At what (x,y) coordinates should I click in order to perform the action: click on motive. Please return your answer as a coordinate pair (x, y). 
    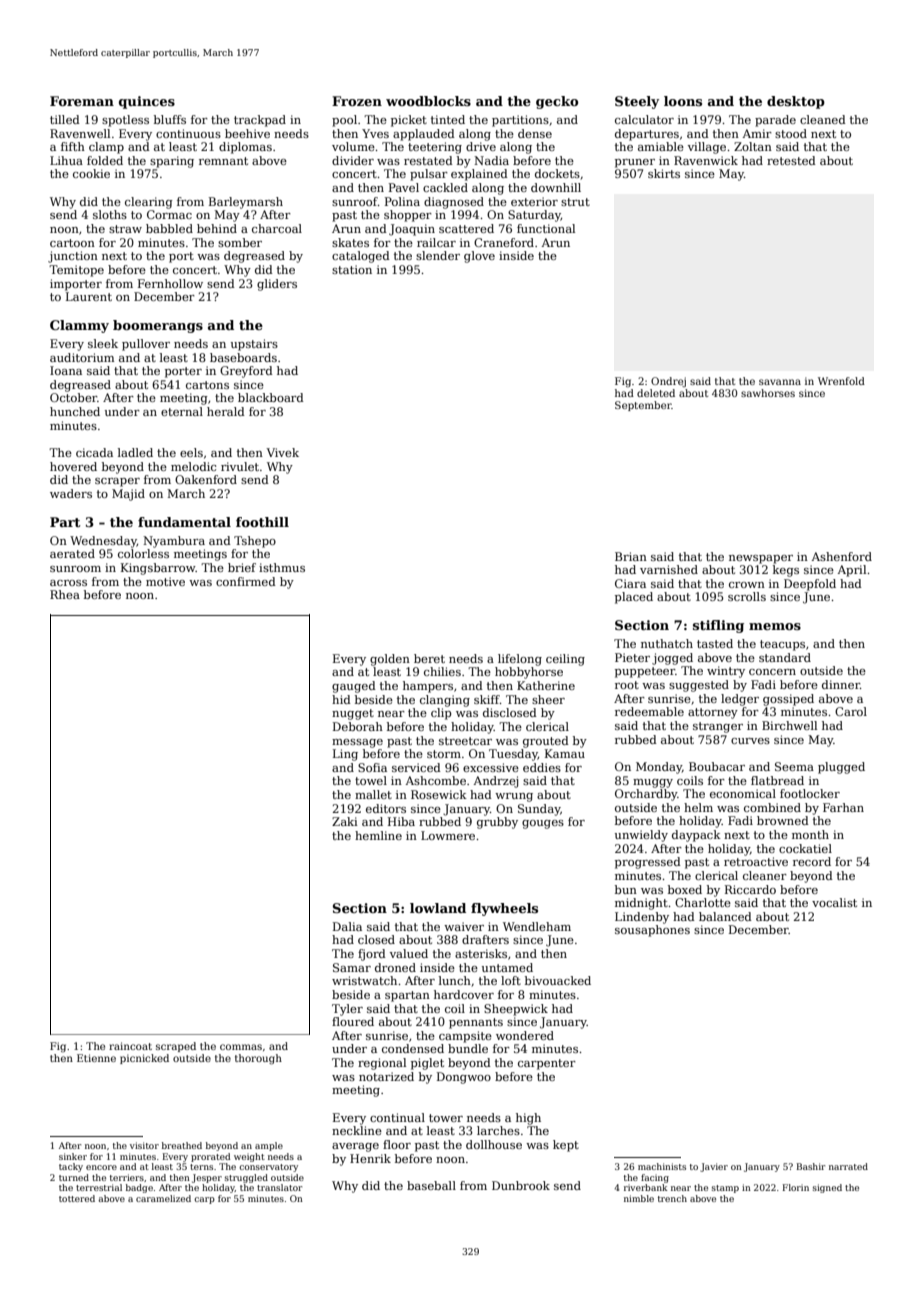
    Looking at the image, I should click on (165, 581).
